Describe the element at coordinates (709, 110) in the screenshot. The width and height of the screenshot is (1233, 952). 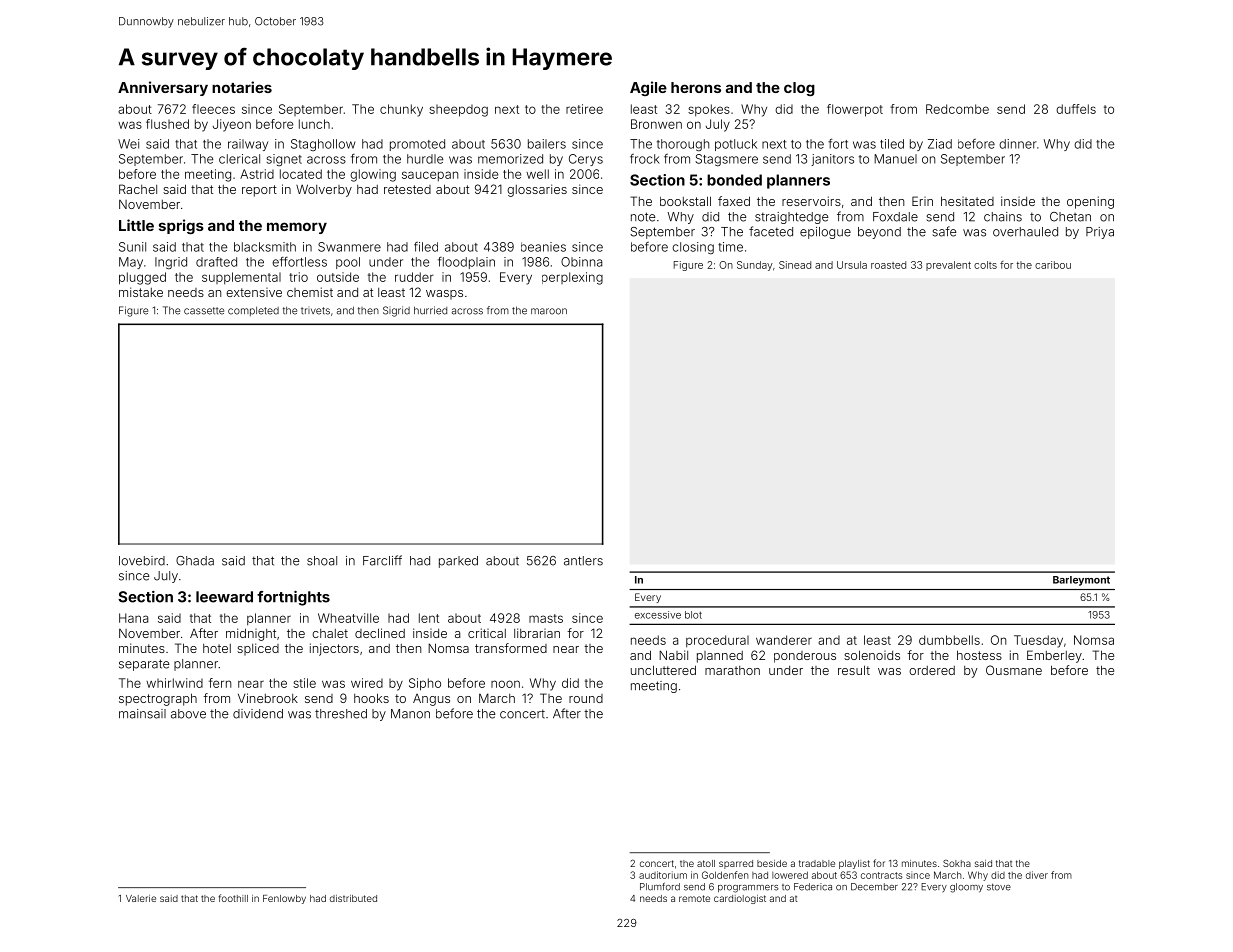
I see `spokes` at that location.
